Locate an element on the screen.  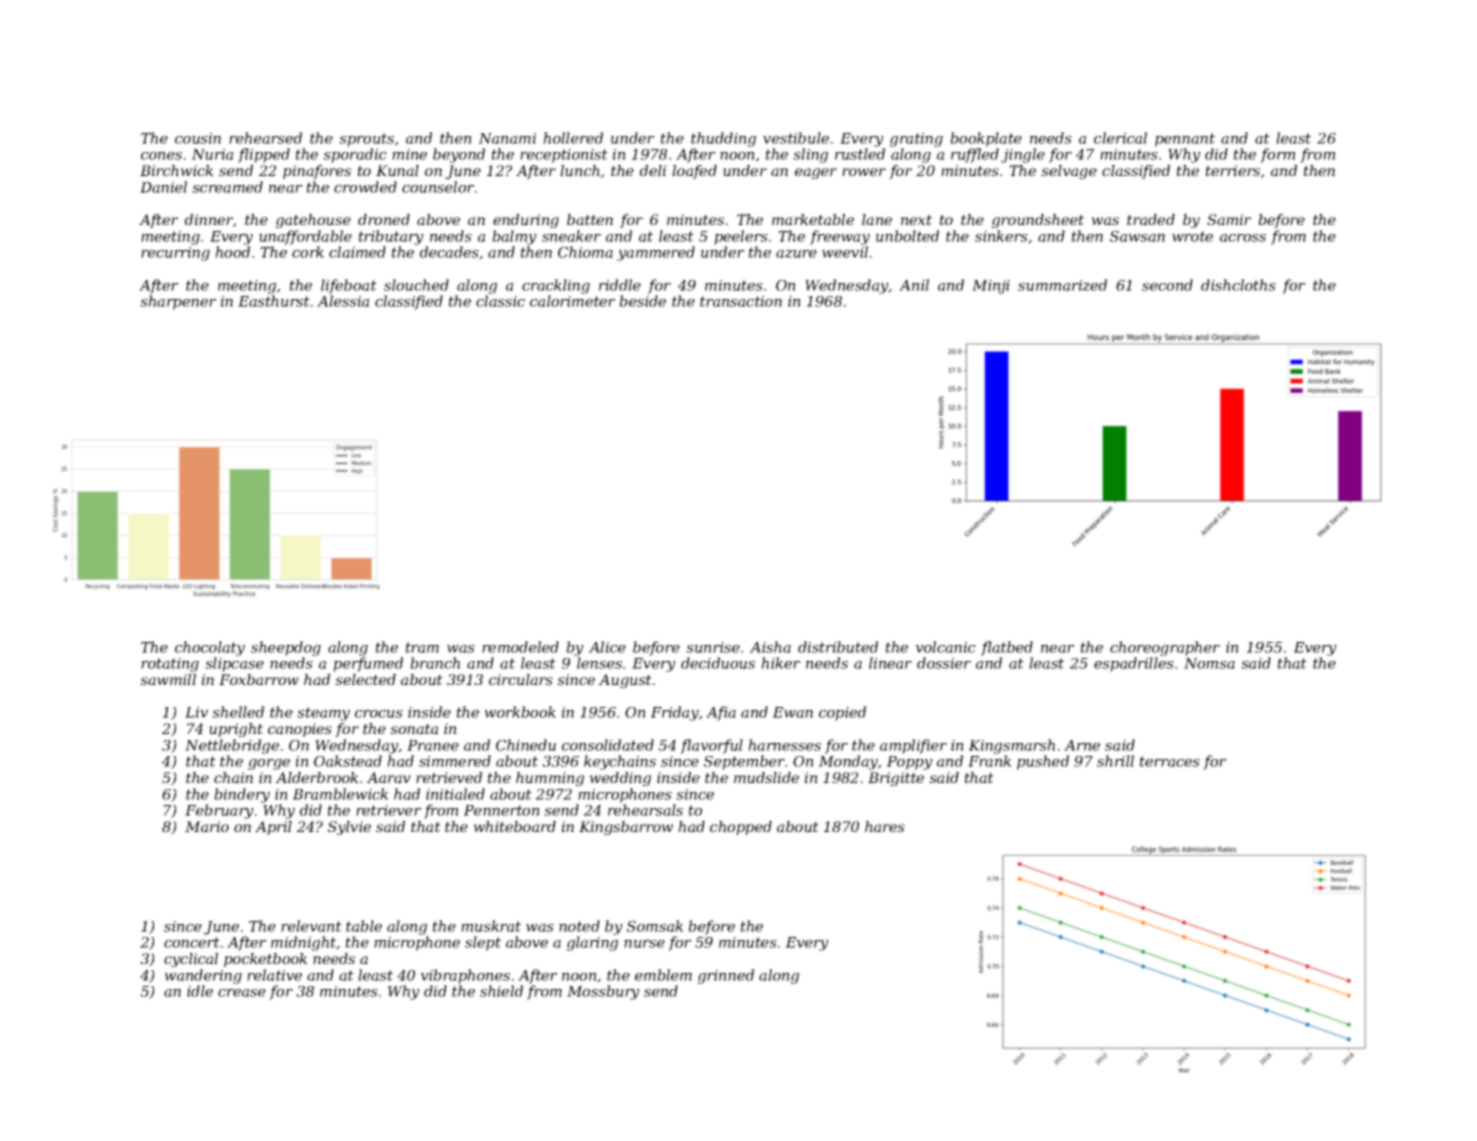
Nuria is located at coordinates (212, 154).
